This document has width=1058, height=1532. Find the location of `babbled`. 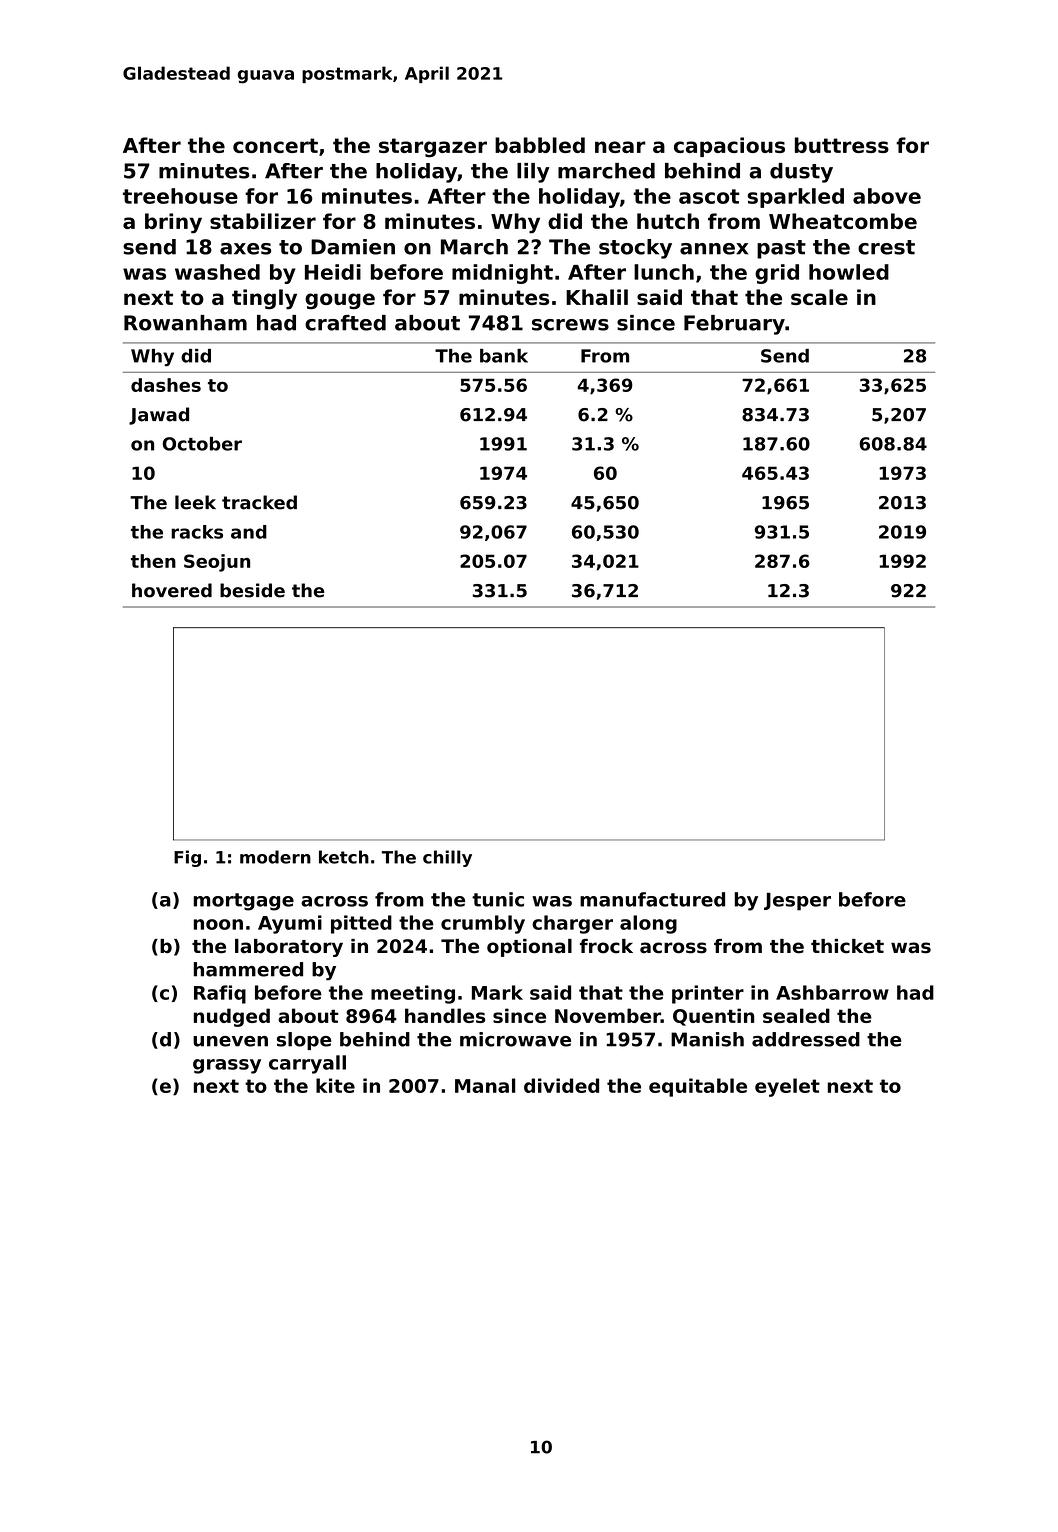

babbled is located at coordinates (540, 145).
